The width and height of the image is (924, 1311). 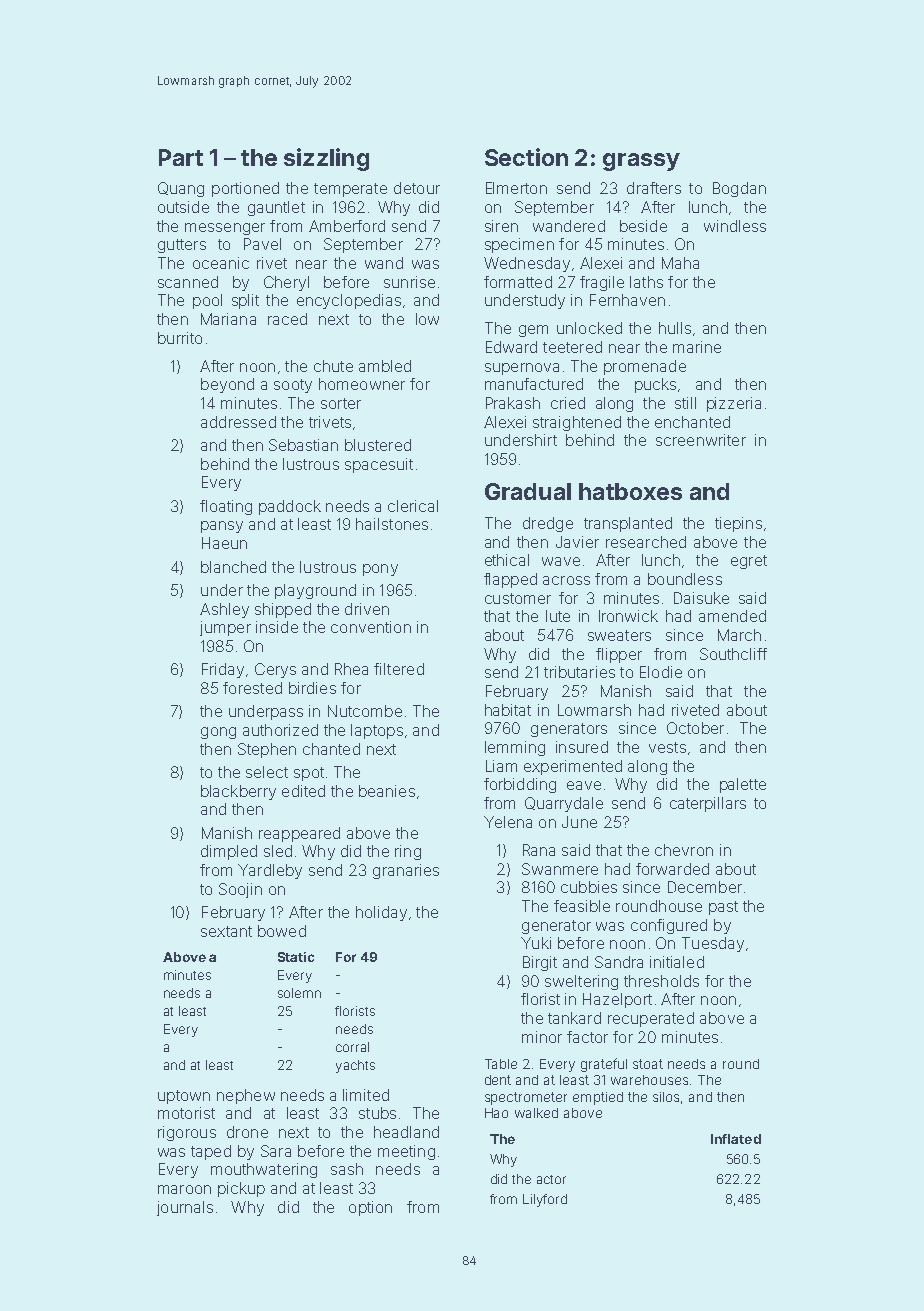 I want to click on forbidding, so click(x=520, y=785).
